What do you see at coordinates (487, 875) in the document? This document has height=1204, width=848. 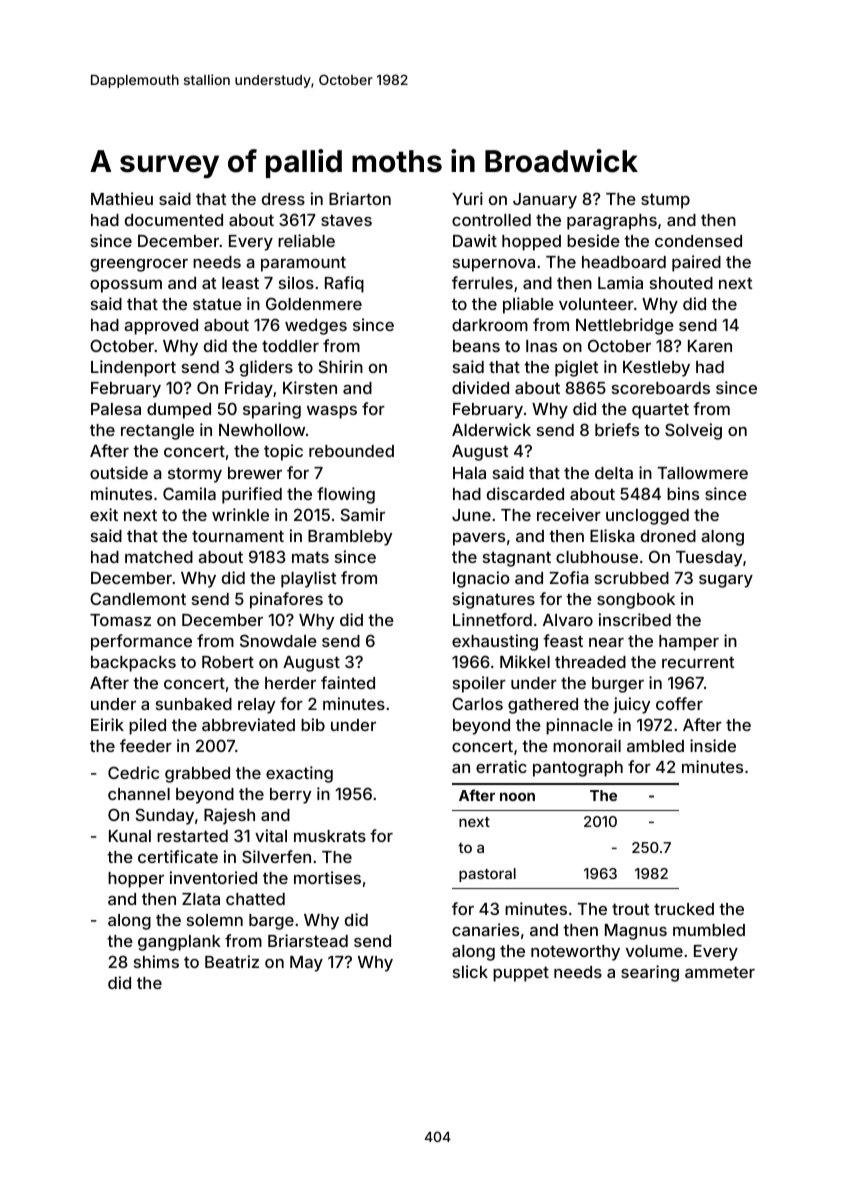 I see `pastoral` at bounding box center [487, 875].
